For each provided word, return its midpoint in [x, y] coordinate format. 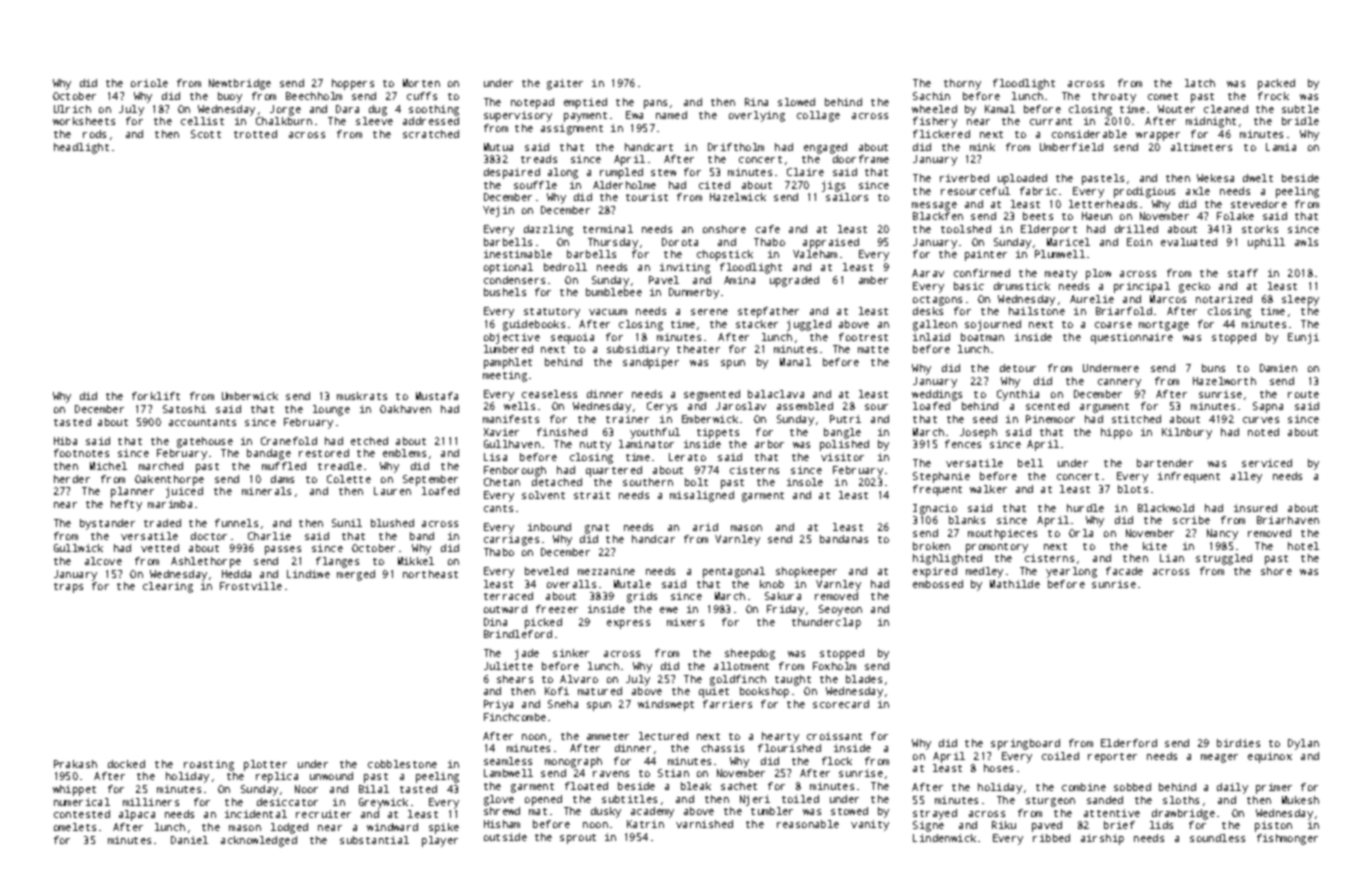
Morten [421, 83]
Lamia [1281, 147]
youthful [655, 433]
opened [543, 800]
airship [1102, 839]
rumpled [621, 173]
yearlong [1071, 572]
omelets [75, 827]
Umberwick [250, 396]
